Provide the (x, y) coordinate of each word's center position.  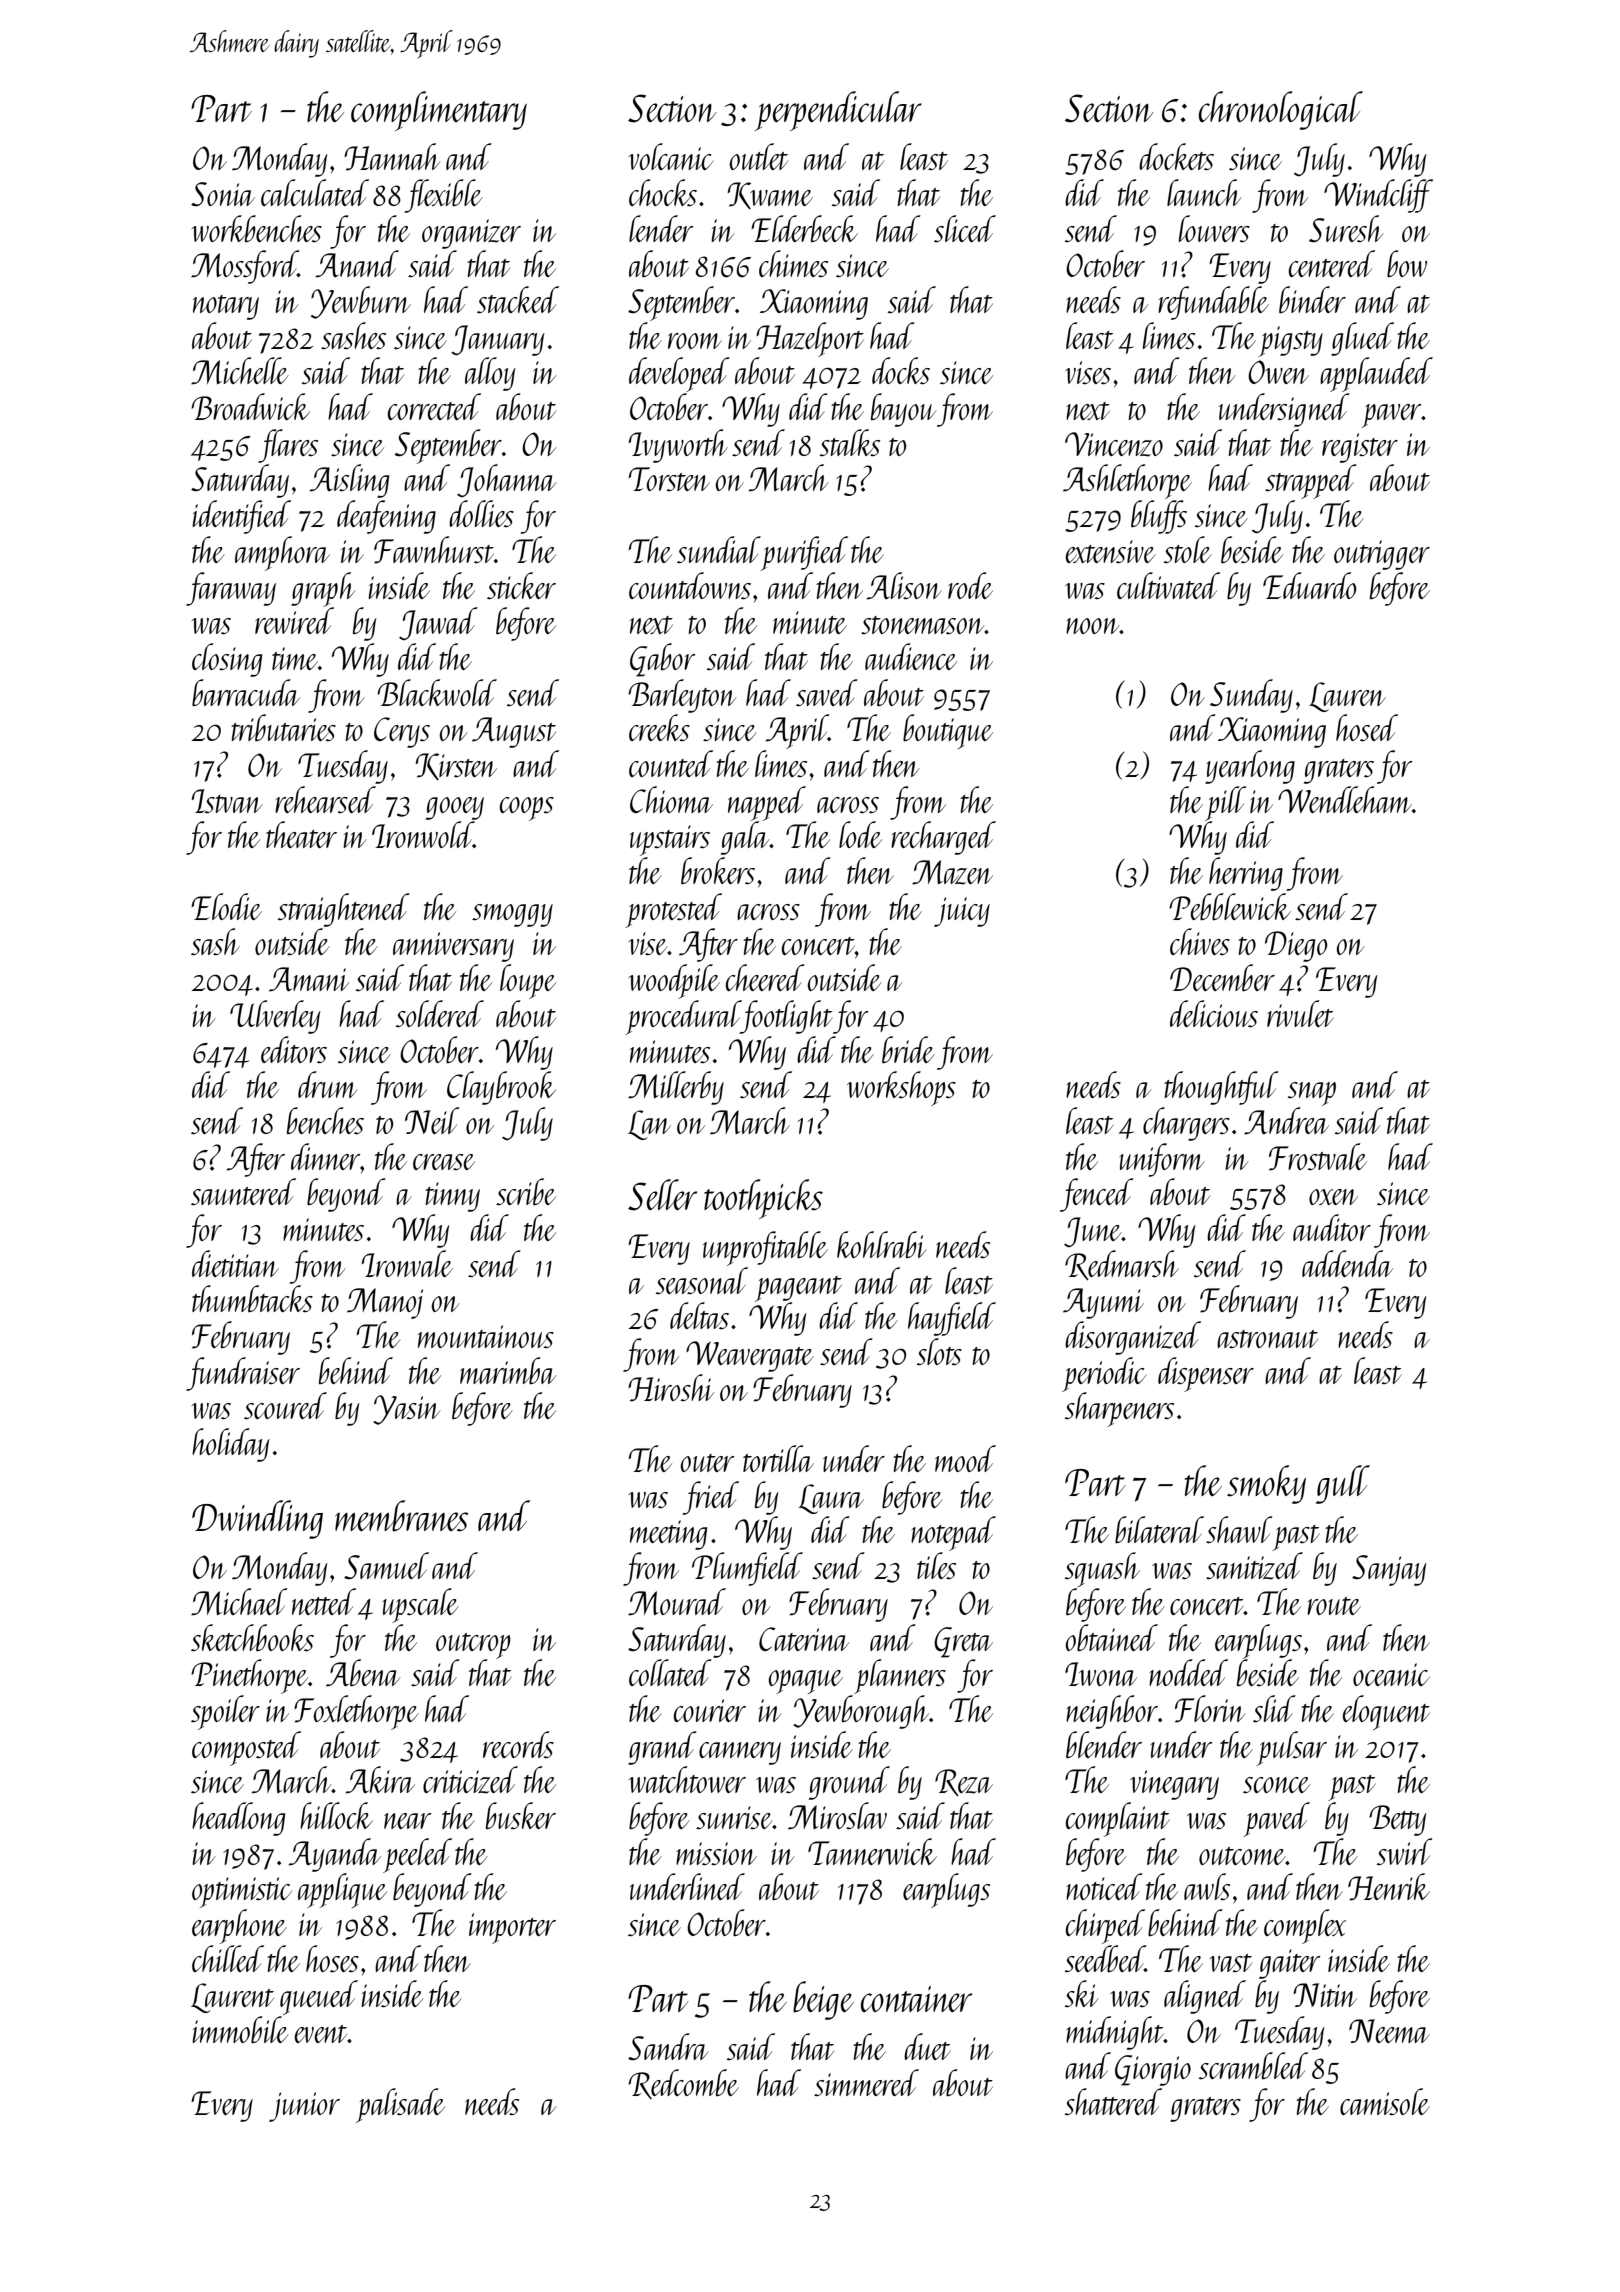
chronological (1281, 110)
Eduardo (1310, 585)
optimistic (242, 1892)
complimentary (439, 111)
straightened (344, 910)
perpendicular (838, 111)
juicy (962, 912)
